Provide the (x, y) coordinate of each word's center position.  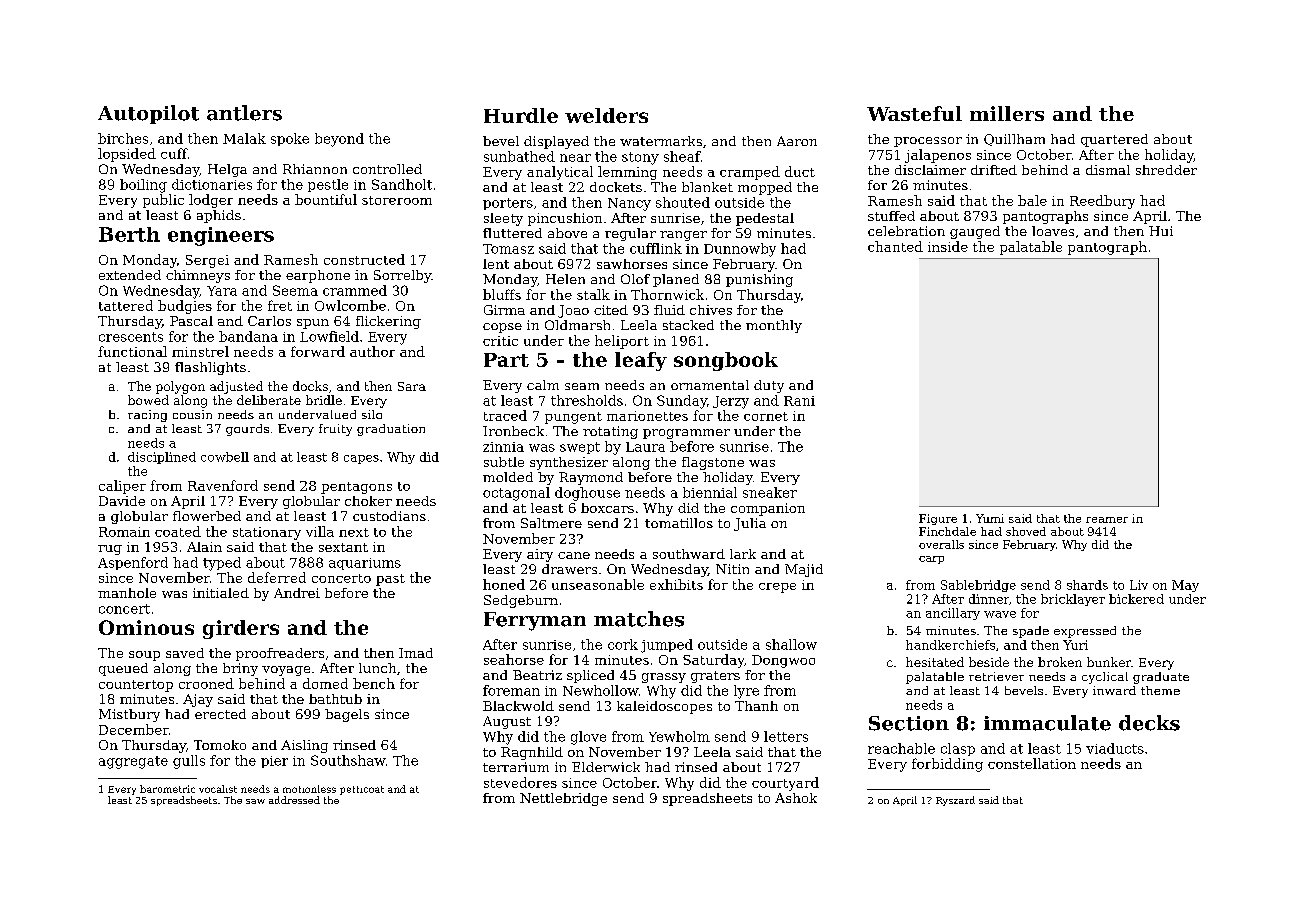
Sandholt (402, 184)
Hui (1161, 231)
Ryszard (955, 801)
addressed (294, 800)
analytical (560, 173)
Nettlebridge (563, 799)
